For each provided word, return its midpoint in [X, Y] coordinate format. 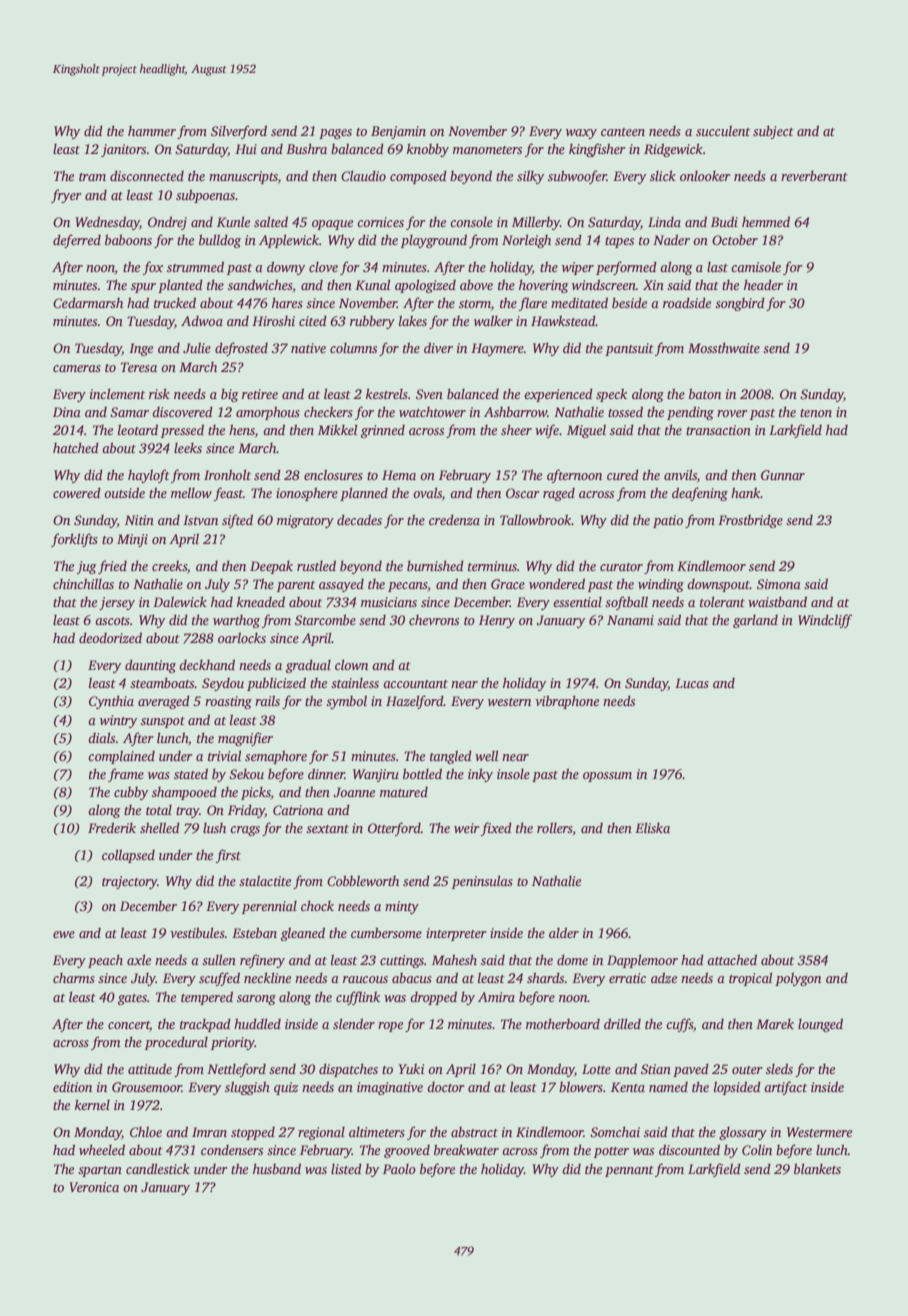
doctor [446, 1087]
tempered [207, 998]
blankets [817, 1168]
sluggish [247, 1088]
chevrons [434, 620]
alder [564, 932]
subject [773, 132]
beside [629, 302]
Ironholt [227, 474]
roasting [228, 702]
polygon [798, 979]
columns [353, 348]
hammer [152, 131]
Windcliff [825, 621]
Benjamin [398, 132]
